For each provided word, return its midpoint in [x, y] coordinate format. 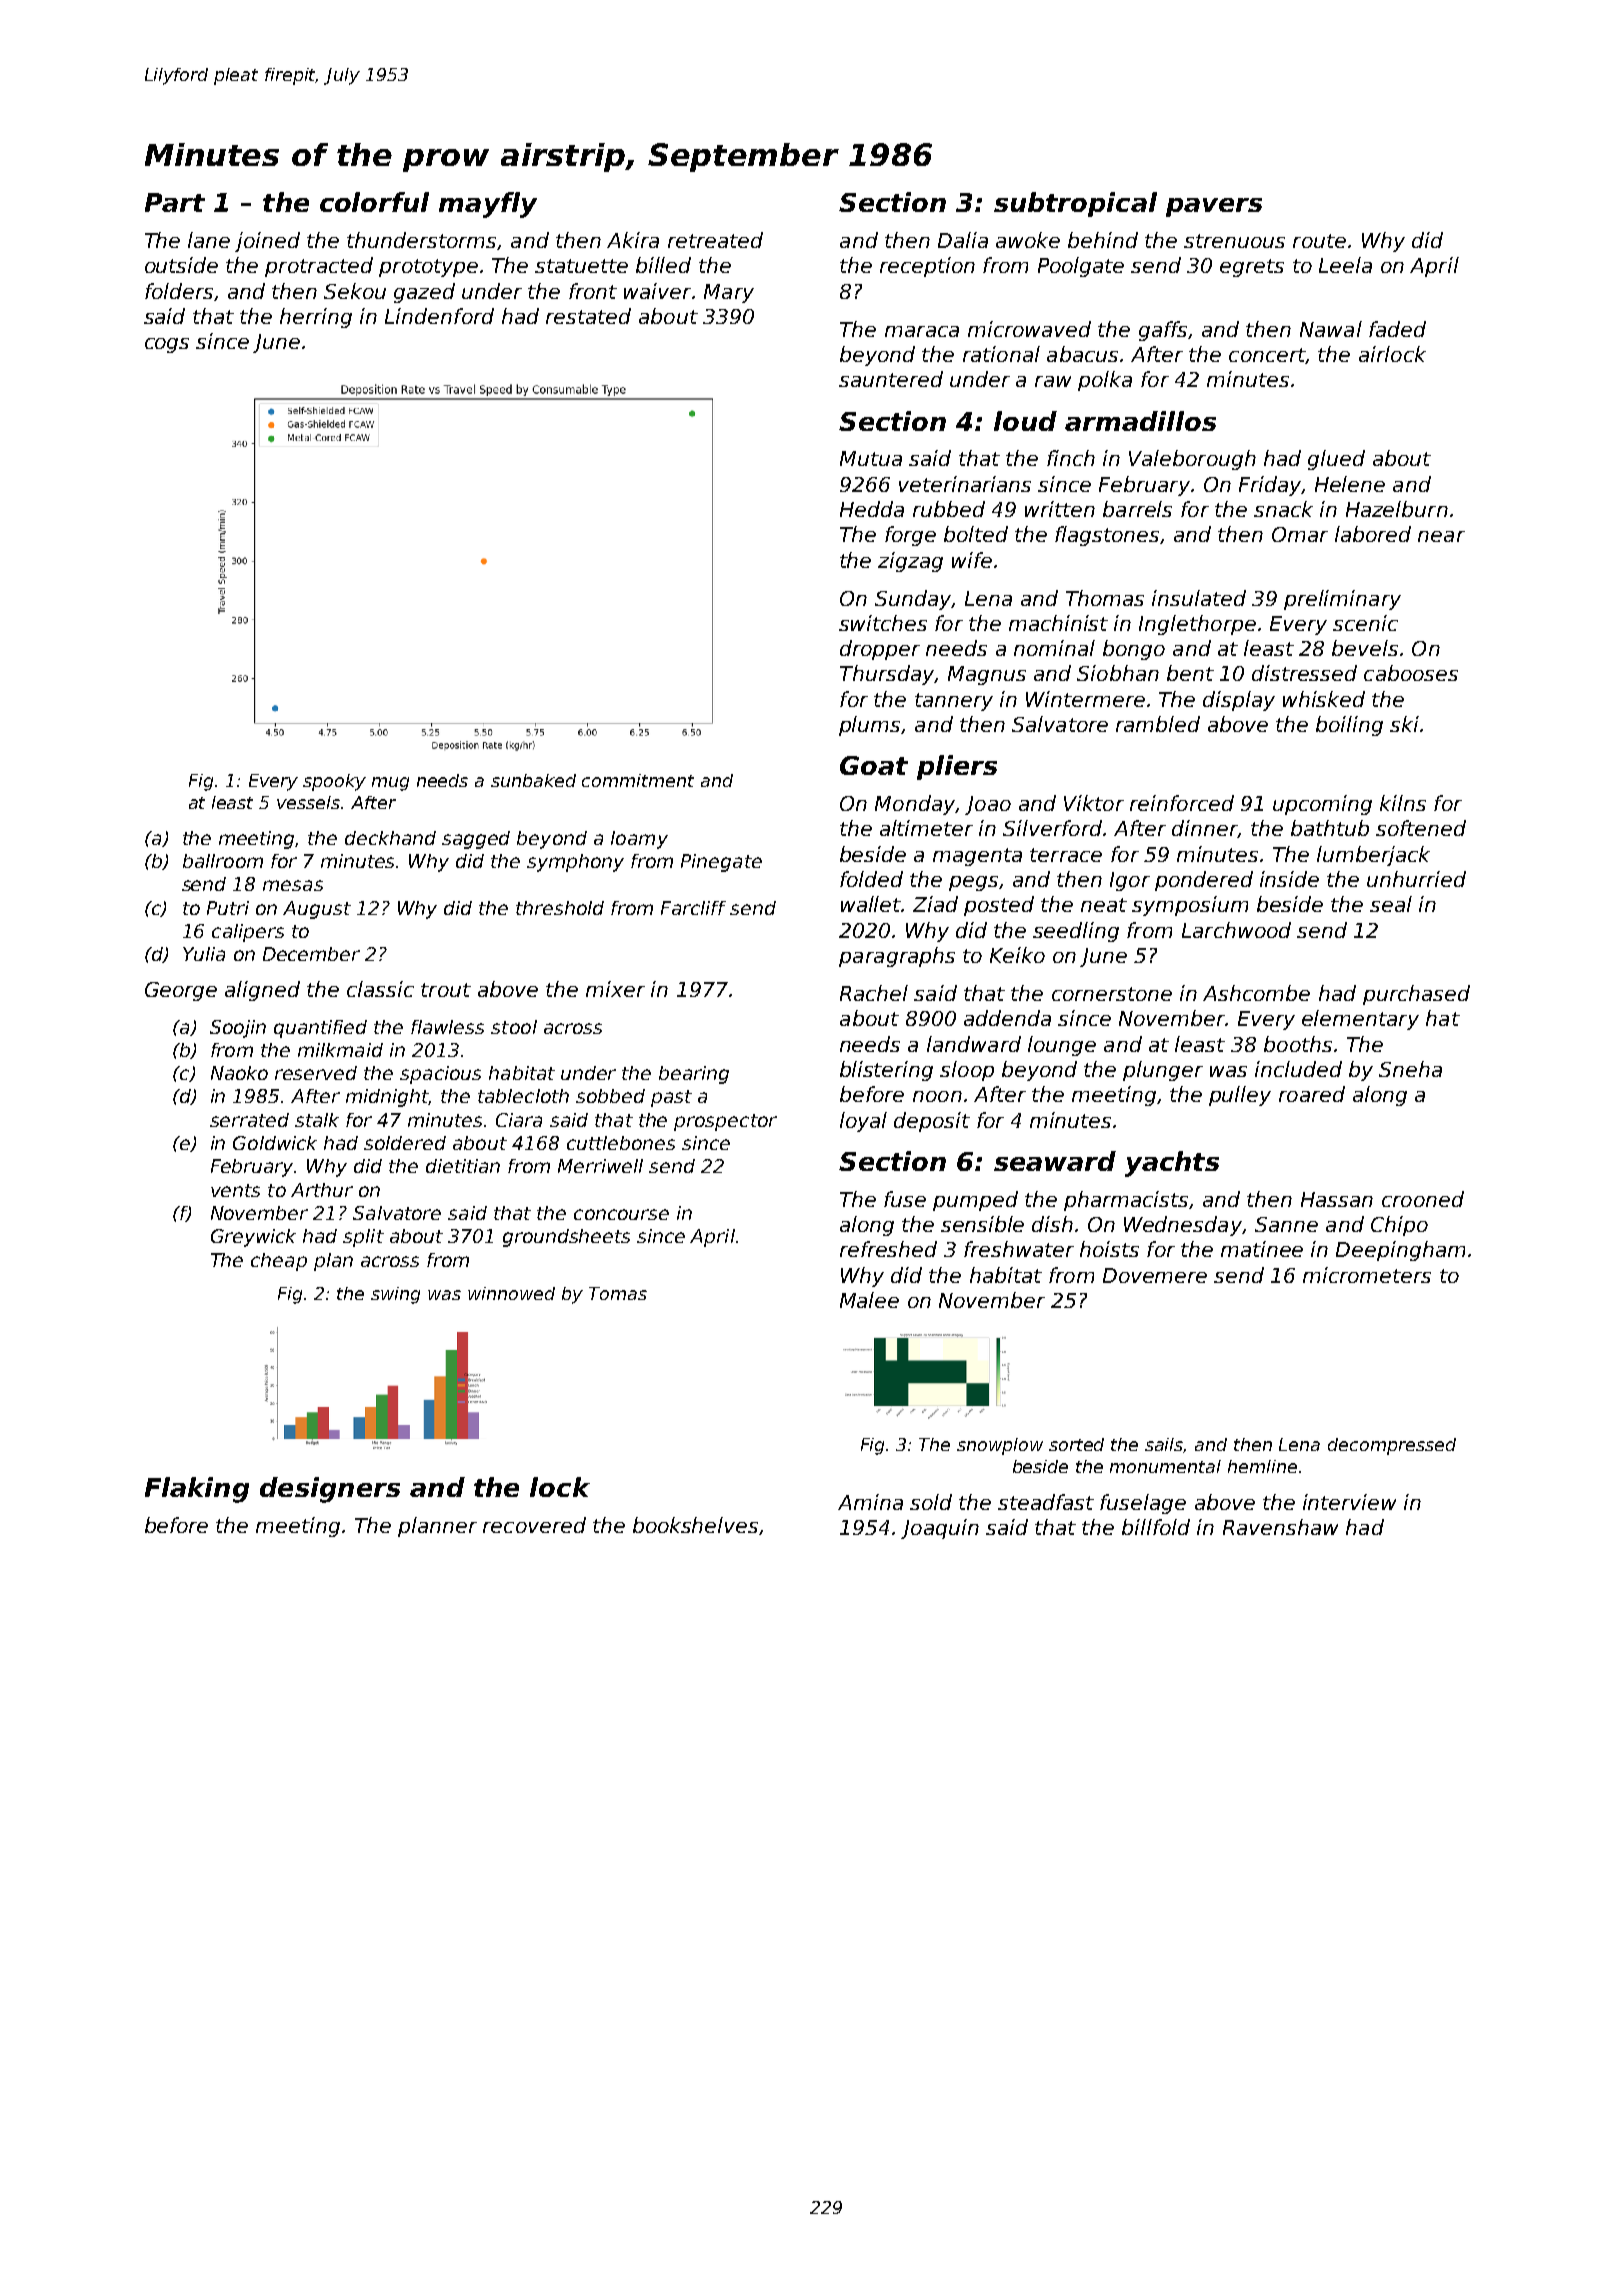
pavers [1214, 207]
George [181, 991]
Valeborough [1192, 460]
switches [883, 623]
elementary [1360, 1020]
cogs [167, 345]
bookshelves [695, 1525]
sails [1164, 1445]
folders [179, 291]
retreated [715, 240]
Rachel [874, 993]
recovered [534, 1525]
